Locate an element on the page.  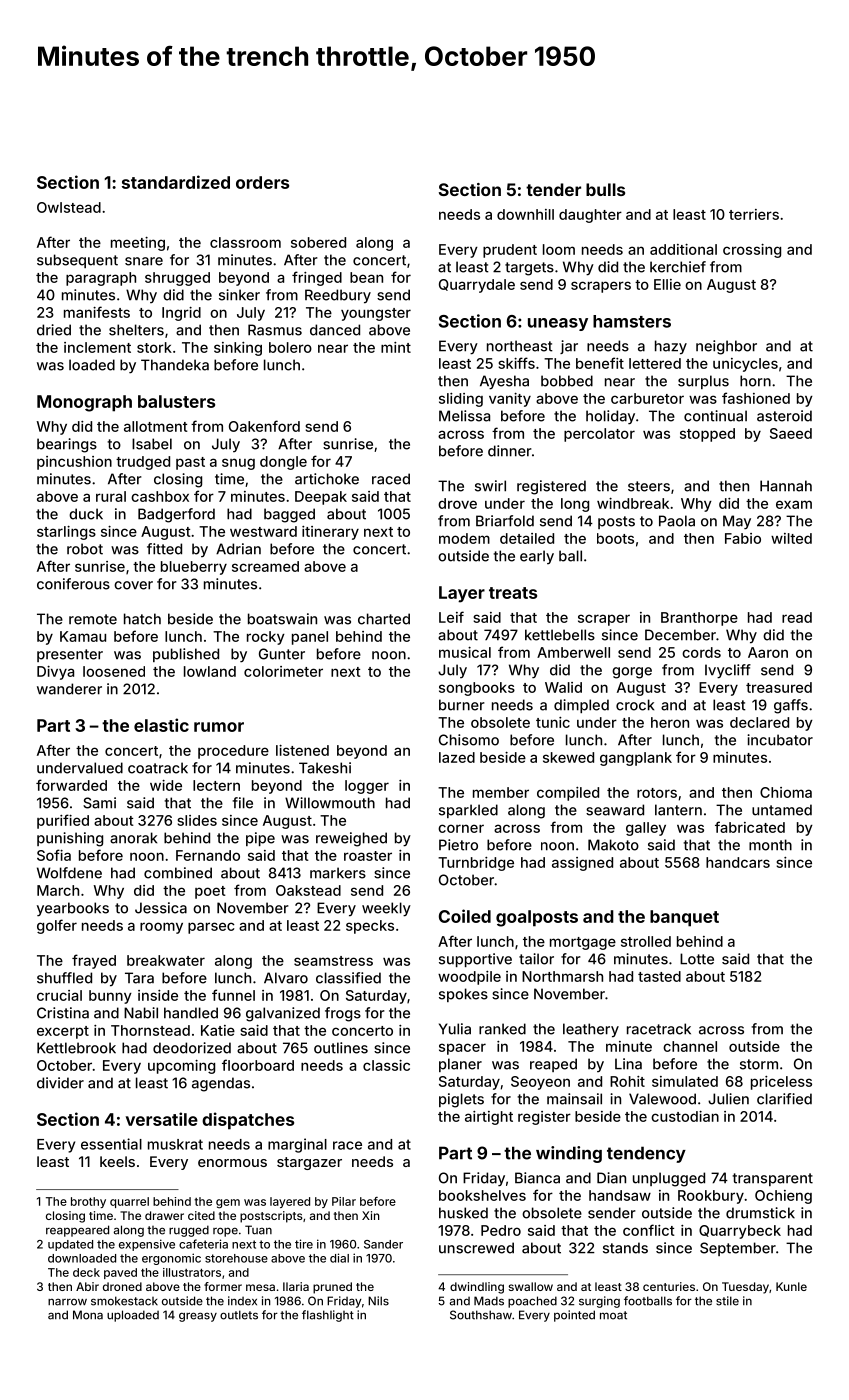
cashbox is located at coordinates (160, 496).
